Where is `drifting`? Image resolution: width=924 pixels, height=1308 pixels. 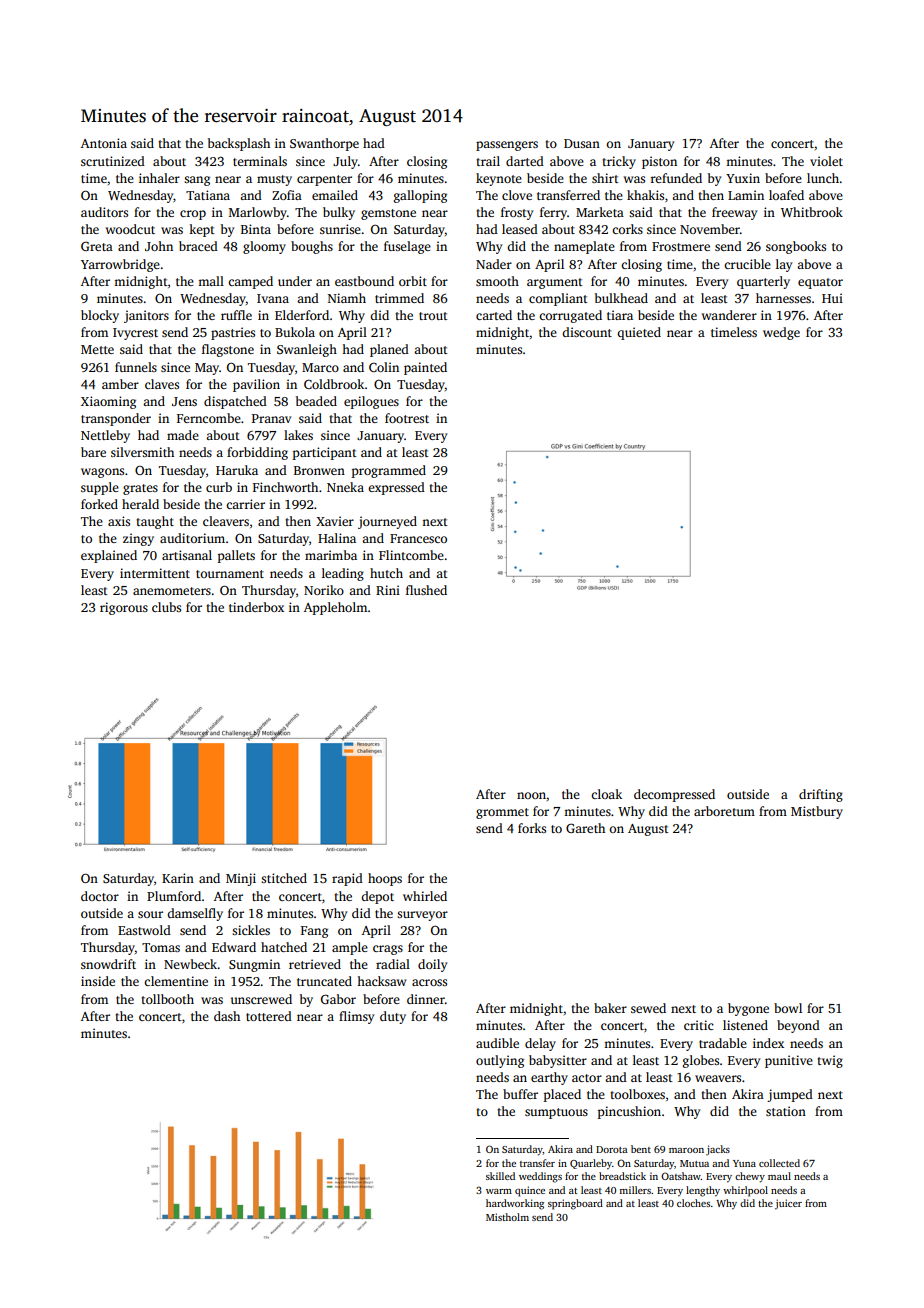
drifting is located at coordinates (821, 795).
